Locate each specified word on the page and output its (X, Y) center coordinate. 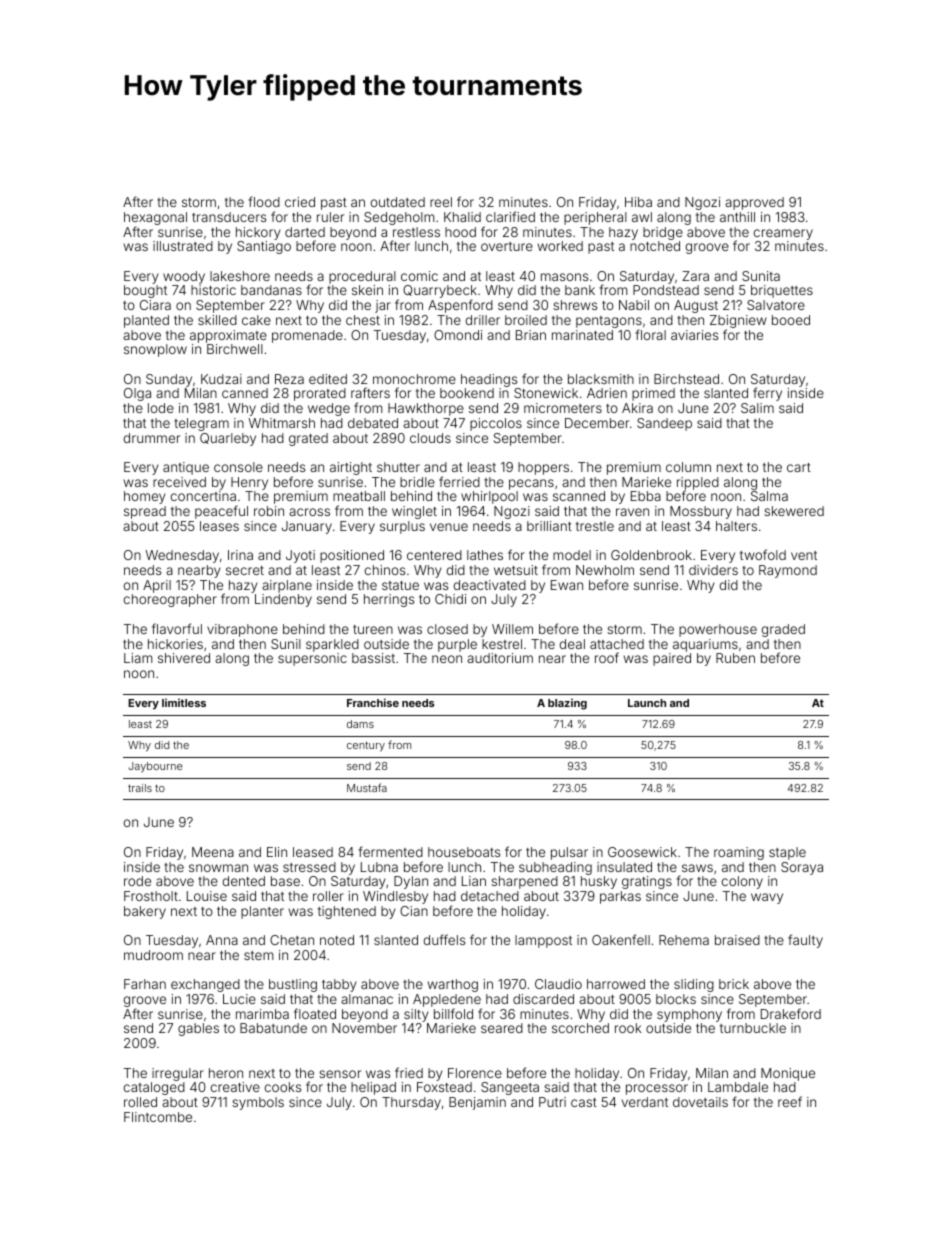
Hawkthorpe (426, 409)
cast (584, 1102)
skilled (217, 320)
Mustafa (367, 787)
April (157, 586)
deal (572, 644)
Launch (647, 703)
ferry (767, 394)
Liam (138, 658)
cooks (283, 1087)
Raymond (788, 571)
